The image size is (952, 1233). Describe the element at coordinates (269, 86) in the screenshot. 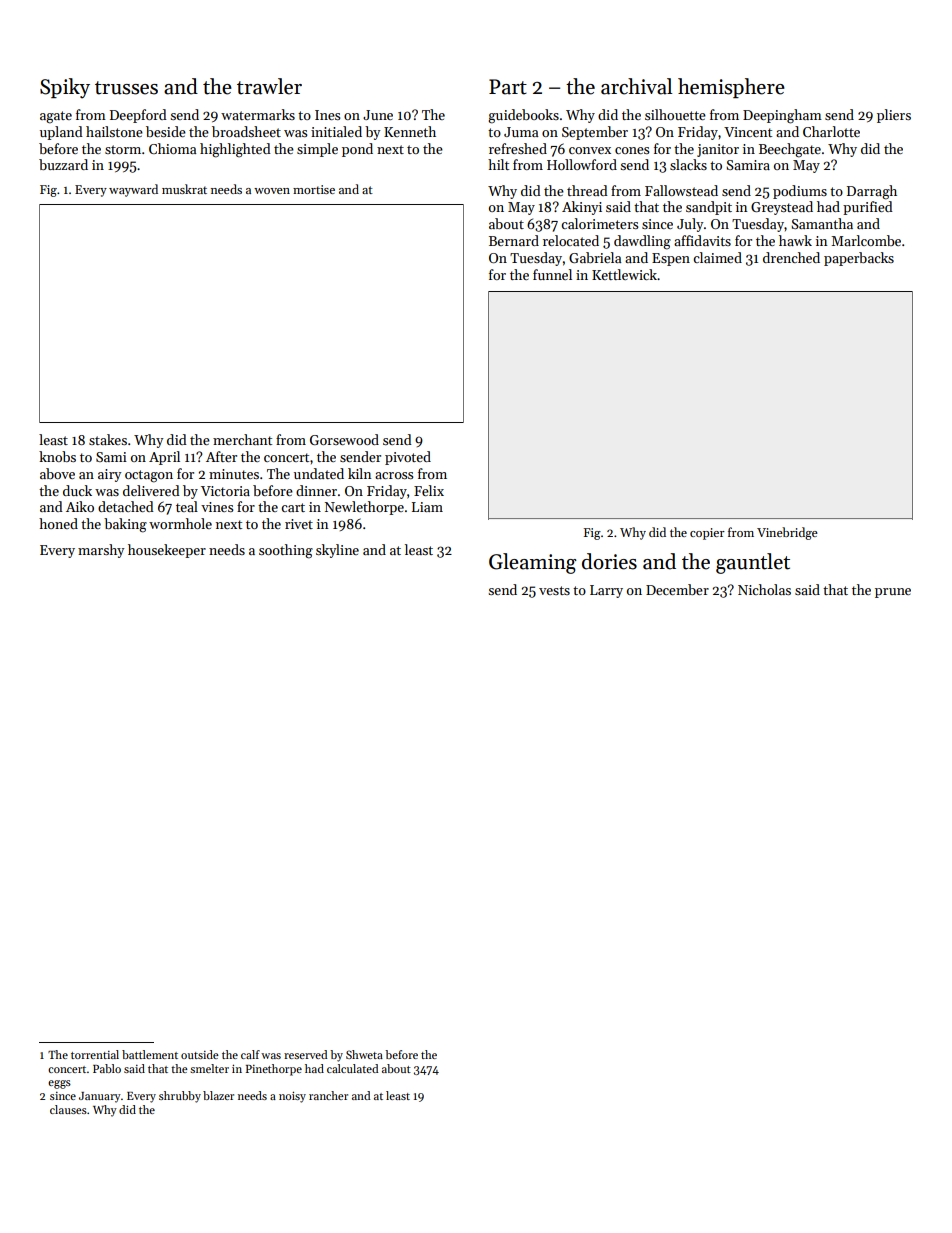

I see `trawler` at that location.
